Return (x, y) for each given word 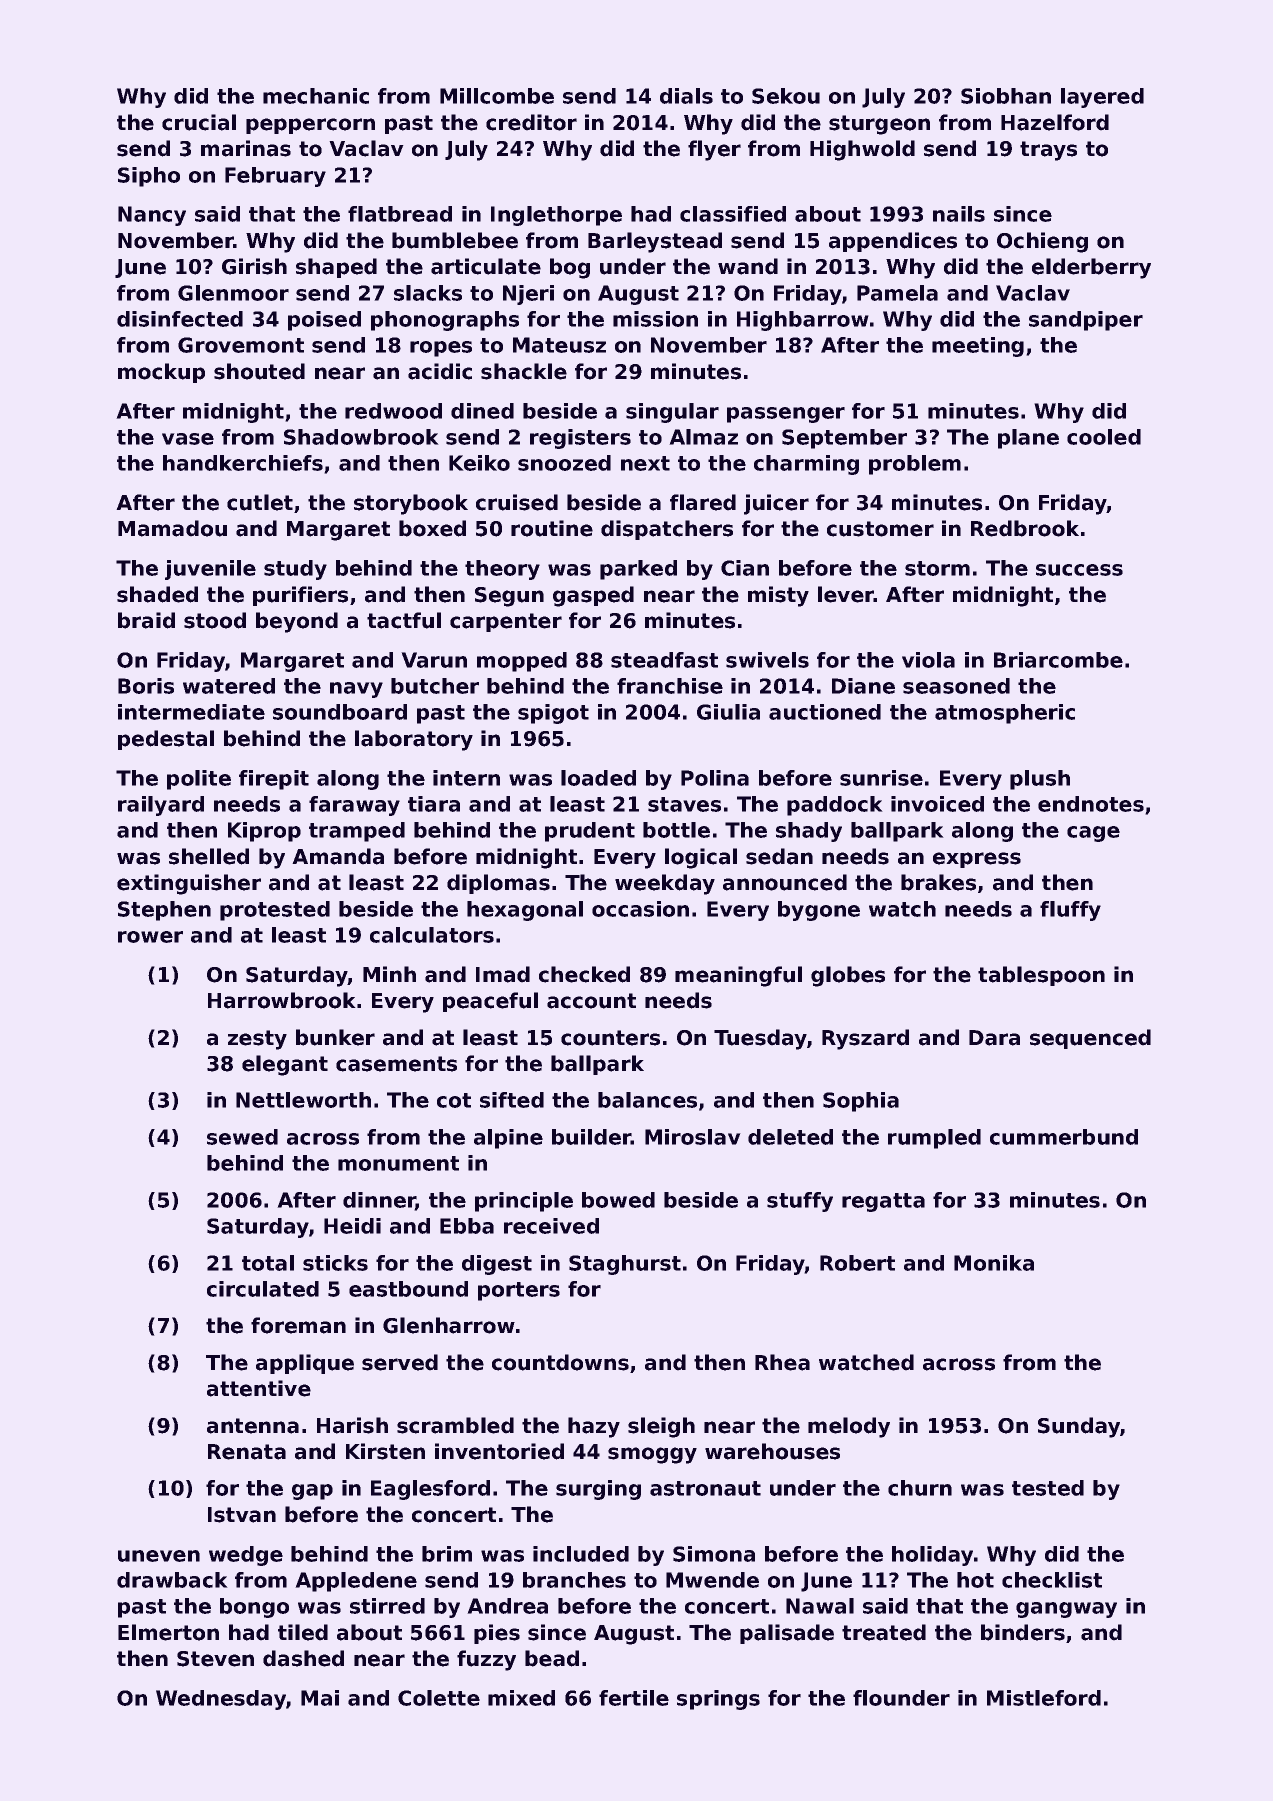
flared (703, 502)
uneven (159, 1556)
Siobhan (1006, 96)
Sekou (786, 96)
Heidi (352, 1226)
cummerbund (1064, 1137)
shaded (157, 594)
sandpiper (1086, 321)
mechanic (316, 96)
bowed (618, 1200)
